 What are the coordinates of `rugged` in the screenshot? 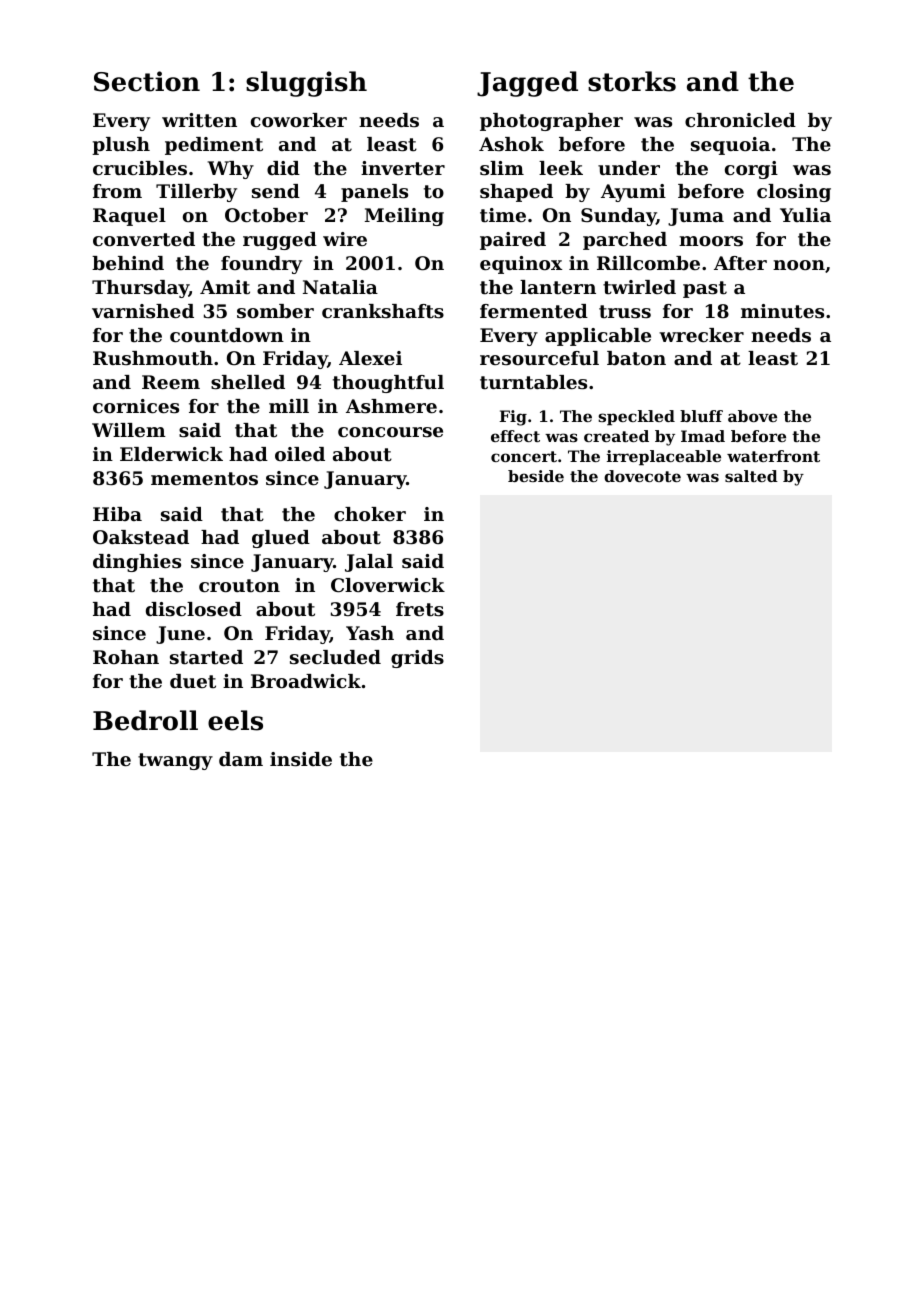 It's located at (280, 241).
